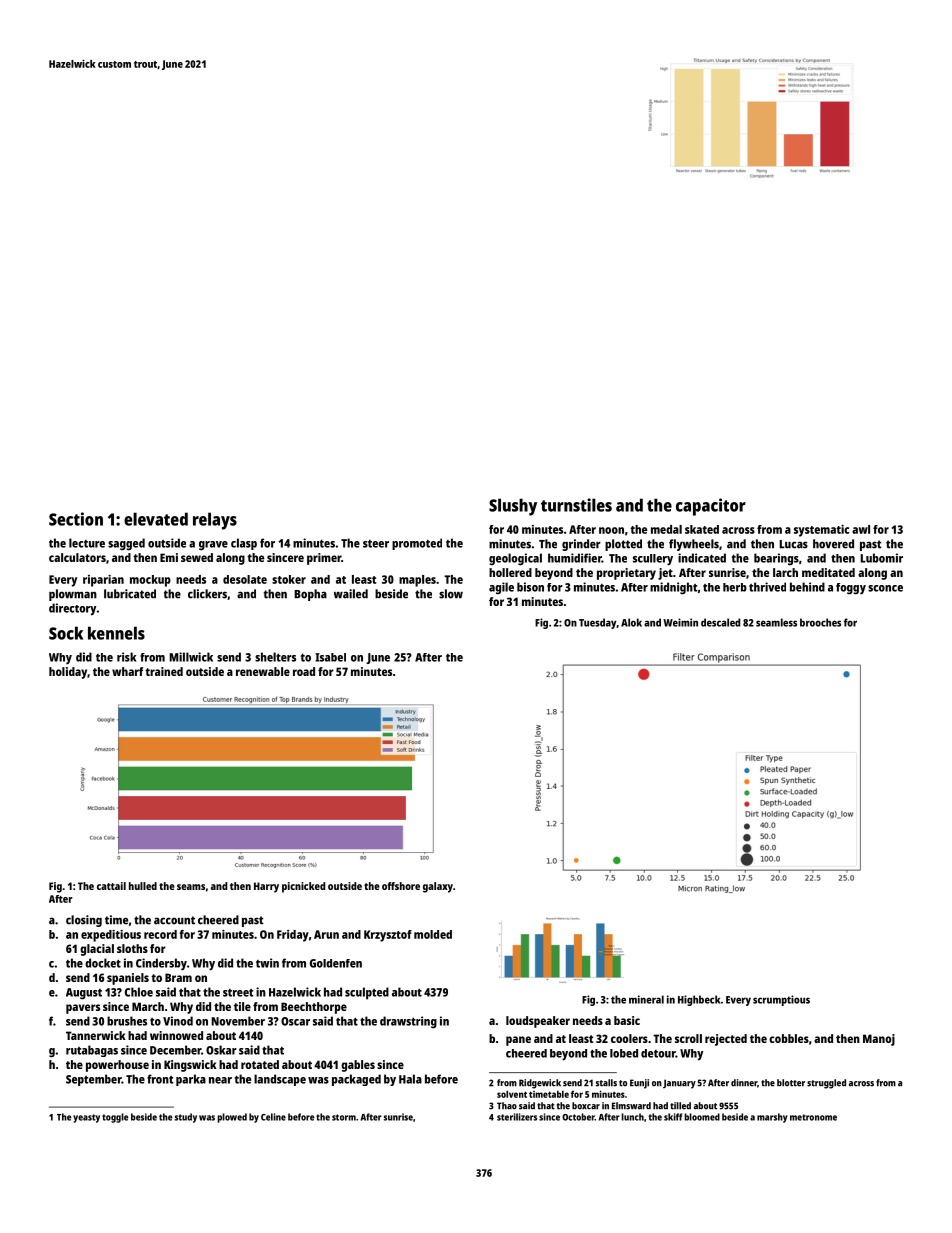  Describe the element at coordinates (207, 594) in the screenshot. I see `clickers` at that location.
